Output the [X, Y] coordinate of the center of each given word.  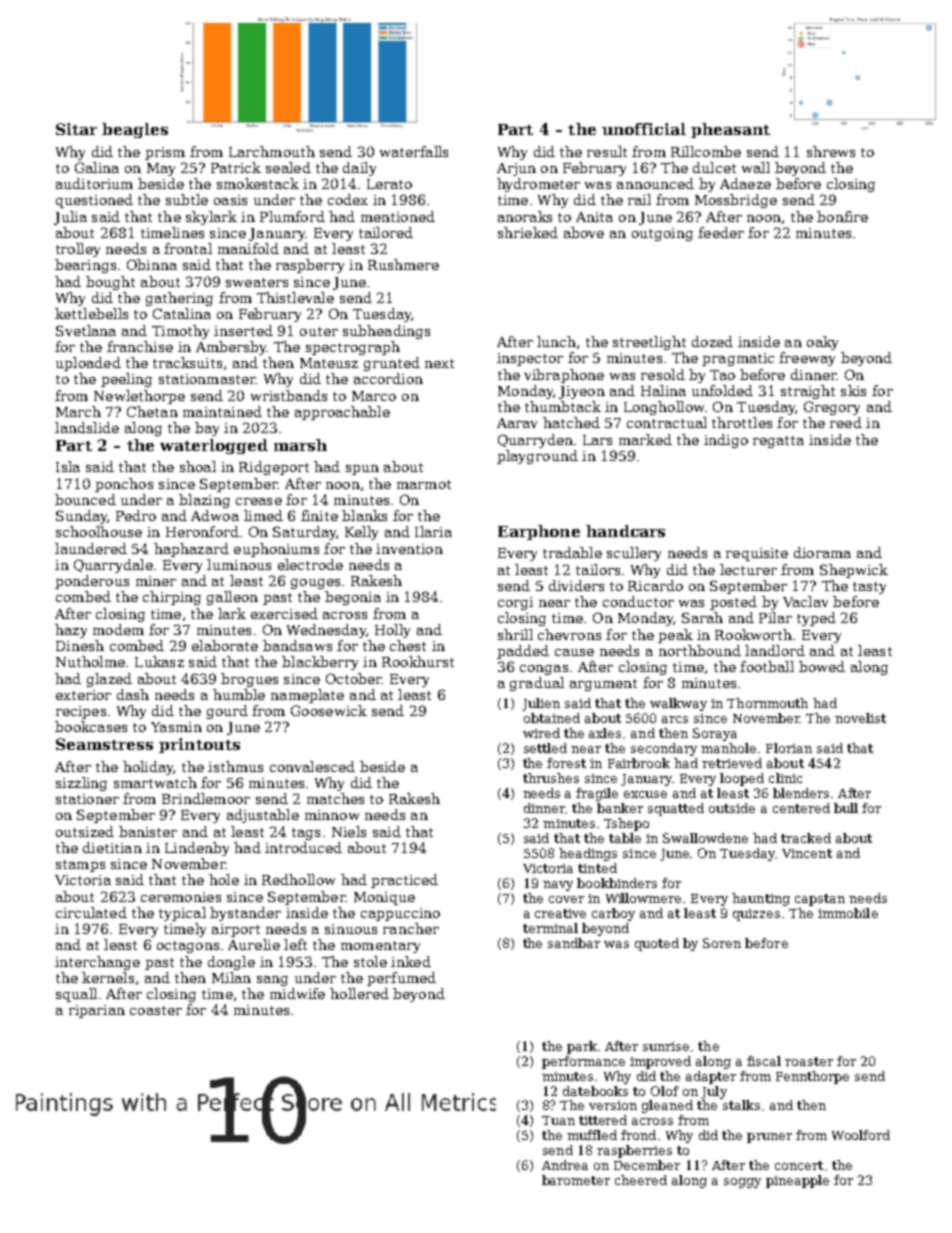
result [607, 151]
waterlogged [214, 446]
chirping [172, 598]
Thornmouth [767, 703]
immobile [848, 913]
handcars [625, 531]
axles [605, 733]
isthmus [235, 766]
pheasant [730, 130]
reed [846, 422]
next [439, 363]
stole [370, 961]
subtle [187, 199]
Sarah [702, 617]
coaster [156, 1010]
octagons [188, 947]
